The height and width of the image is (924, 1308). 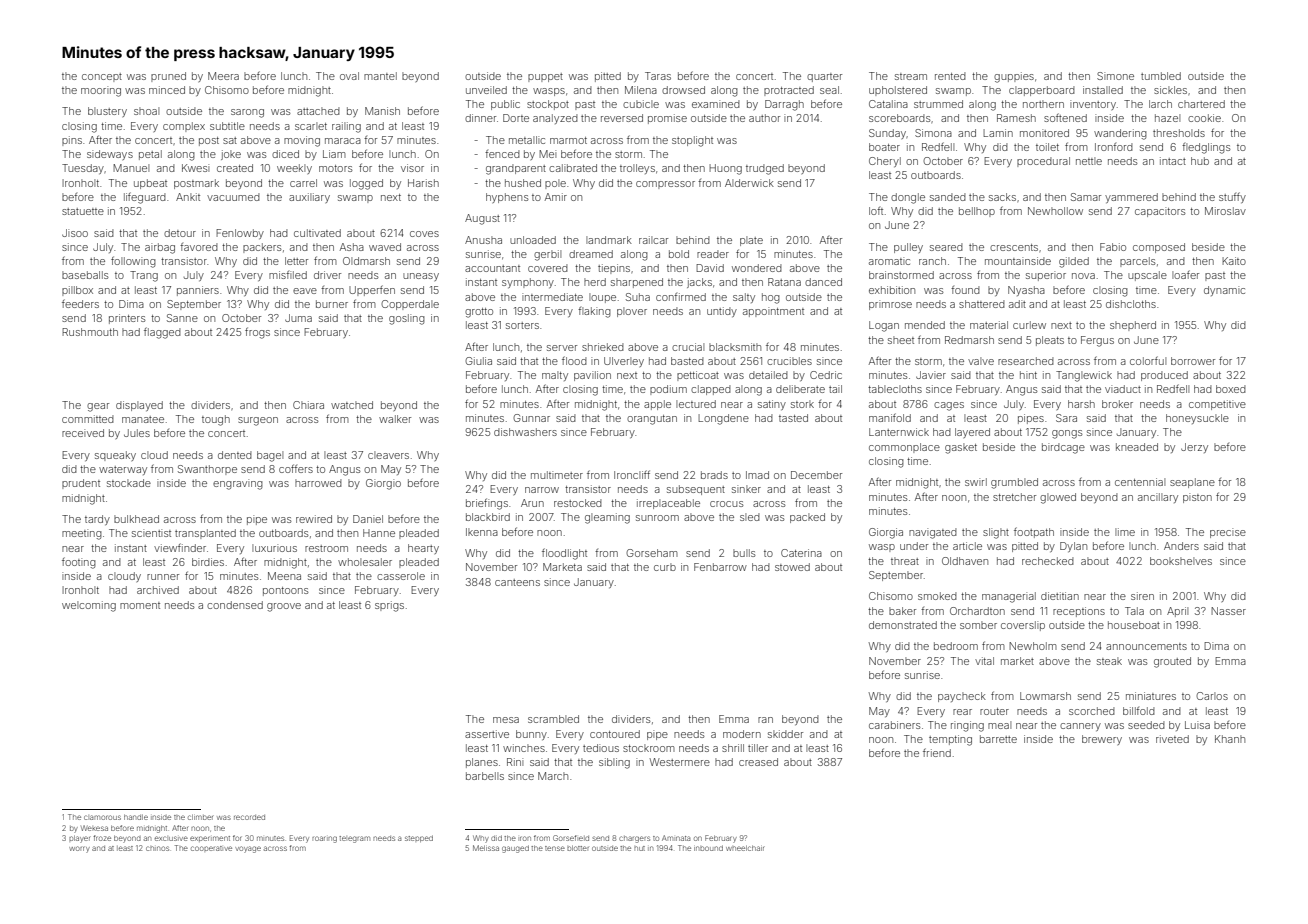 I want to click on narrow, so click(x=542, y=490).
